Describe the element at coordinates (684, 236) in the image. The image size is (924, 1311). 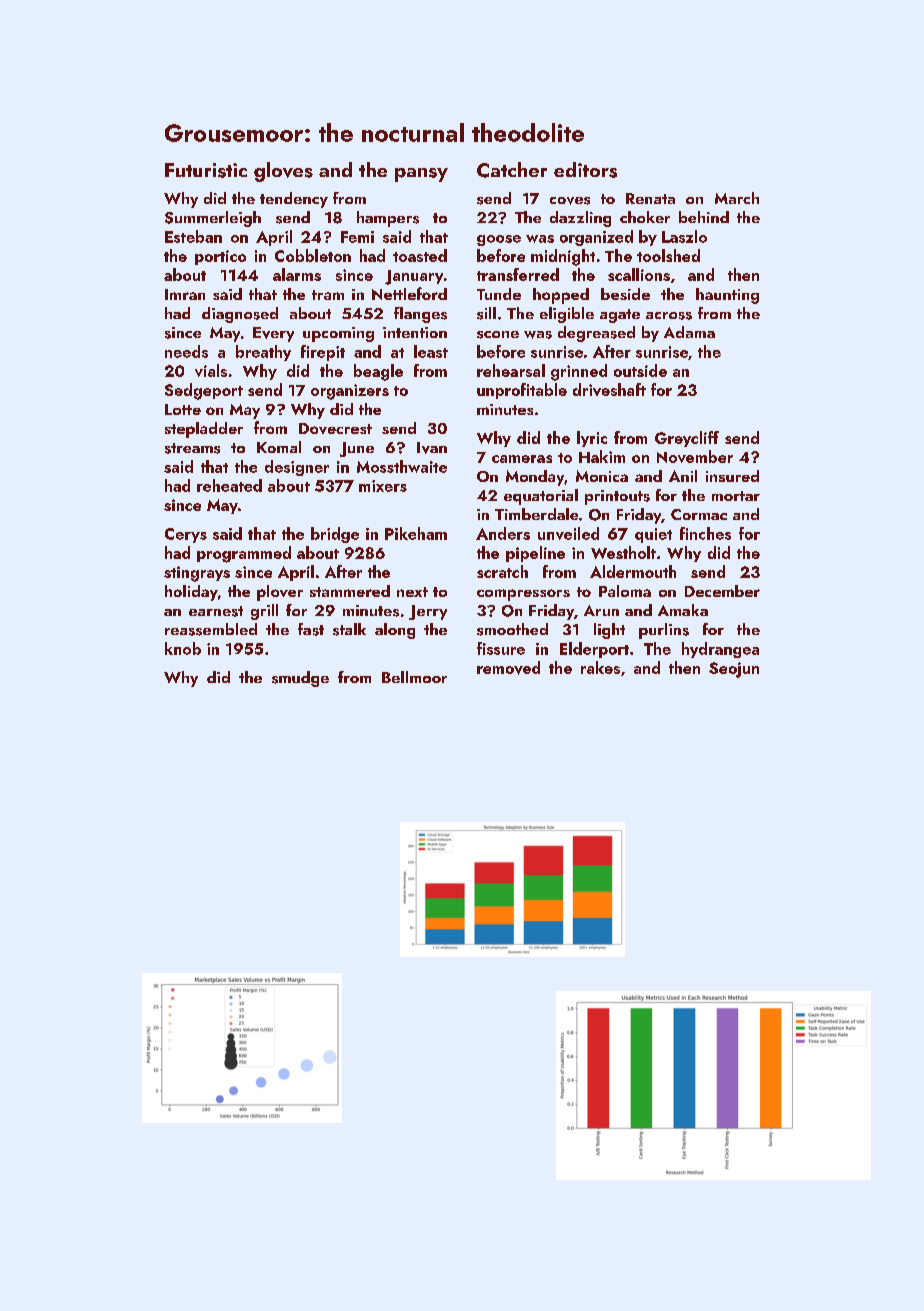
I see `Laszlo` at that location.
